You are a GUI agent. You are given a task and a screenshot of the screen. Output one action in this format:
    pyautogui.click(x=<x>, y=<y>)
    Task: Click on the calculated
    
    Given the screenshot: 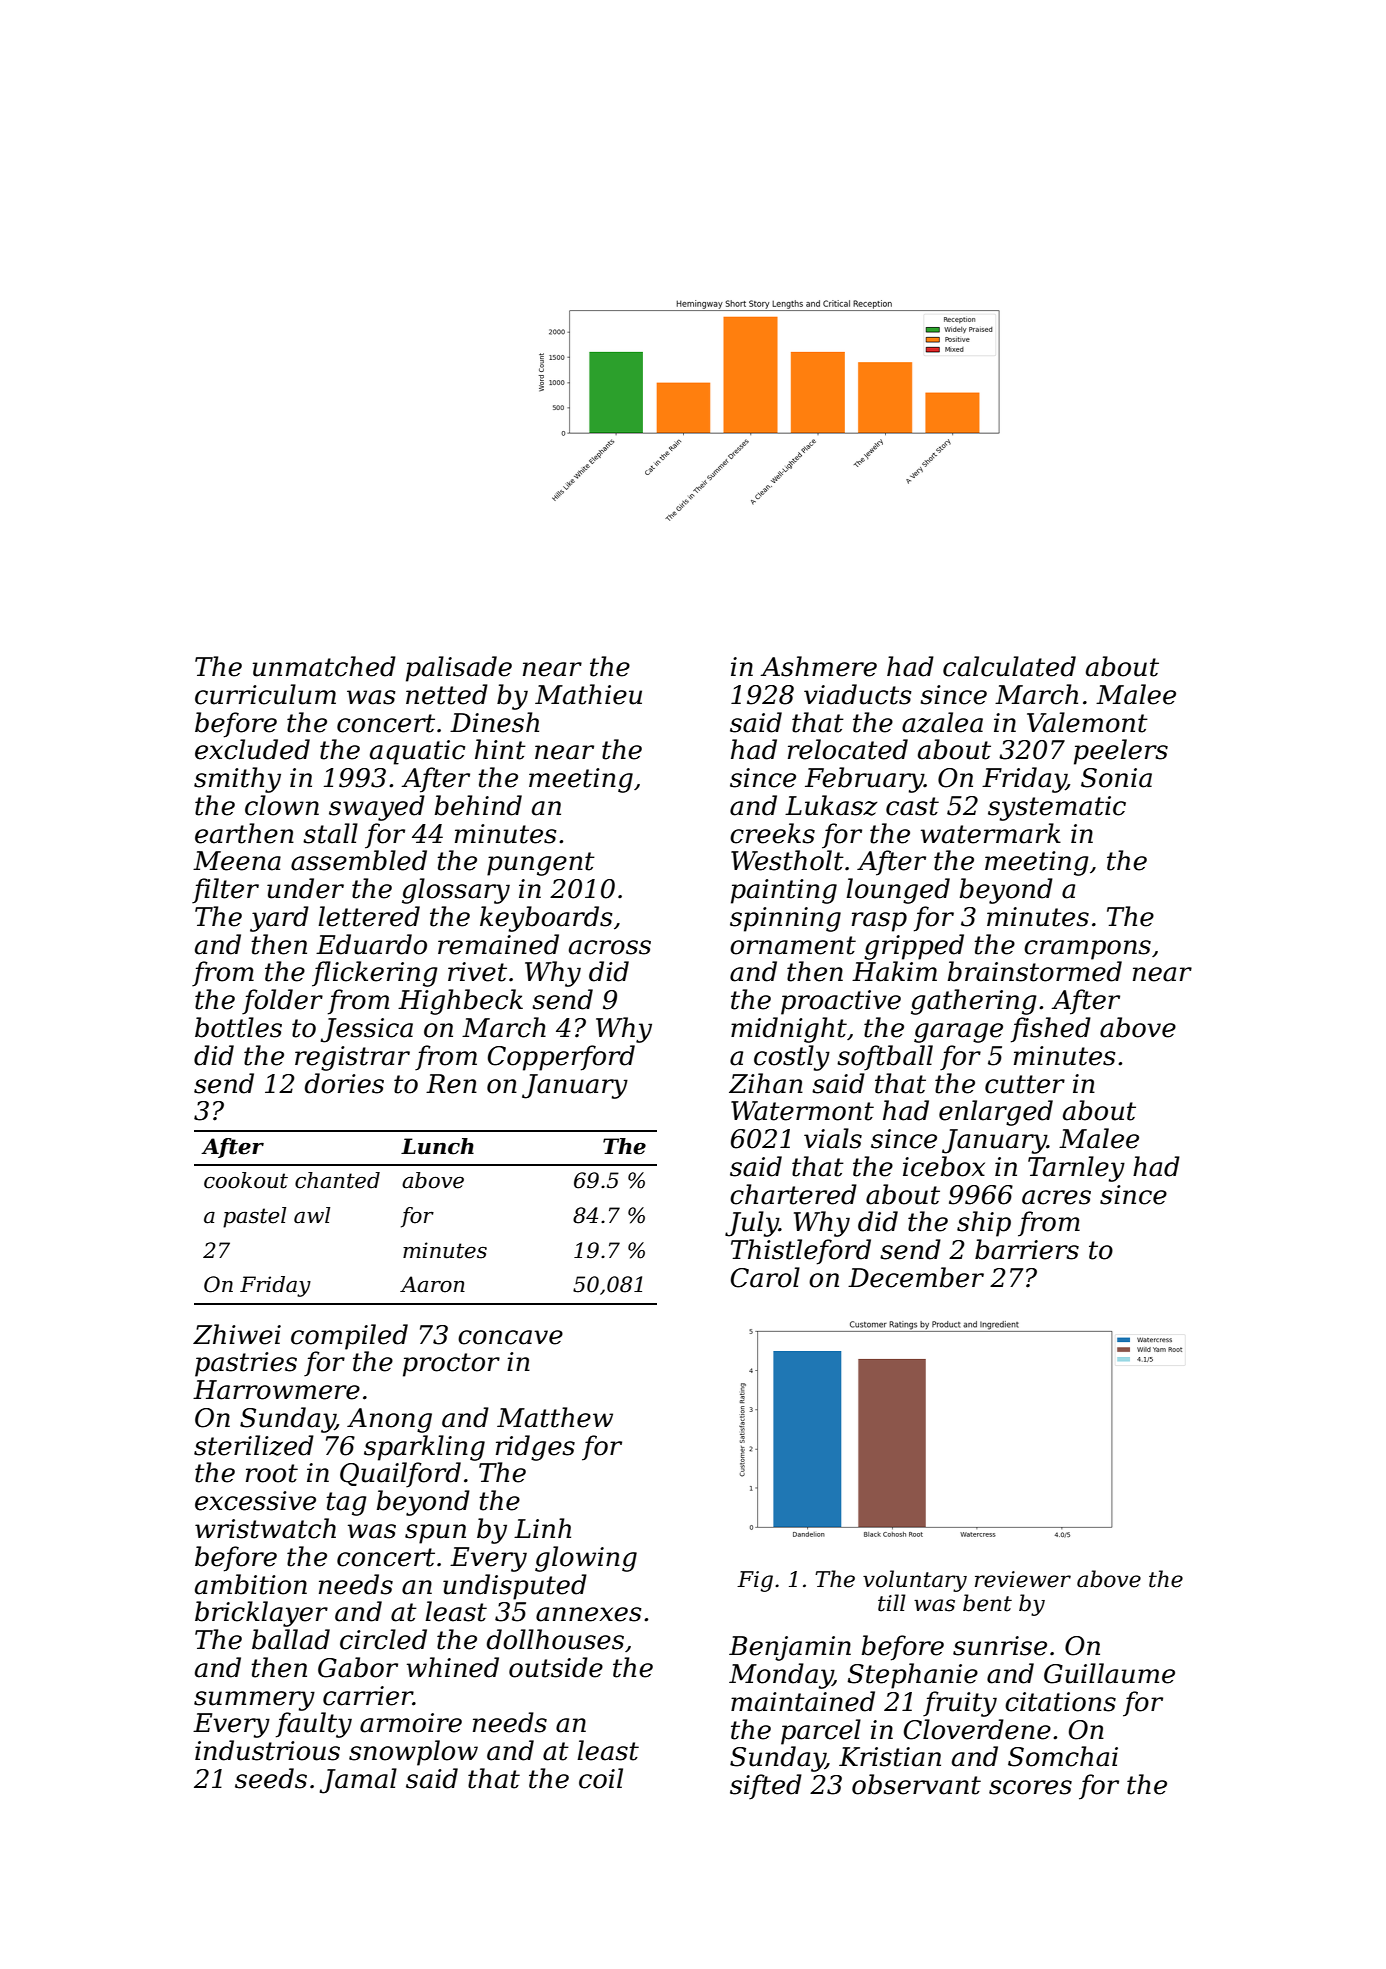 What is the action you would take?
    pyautogui.click(x=1009, y=666)
